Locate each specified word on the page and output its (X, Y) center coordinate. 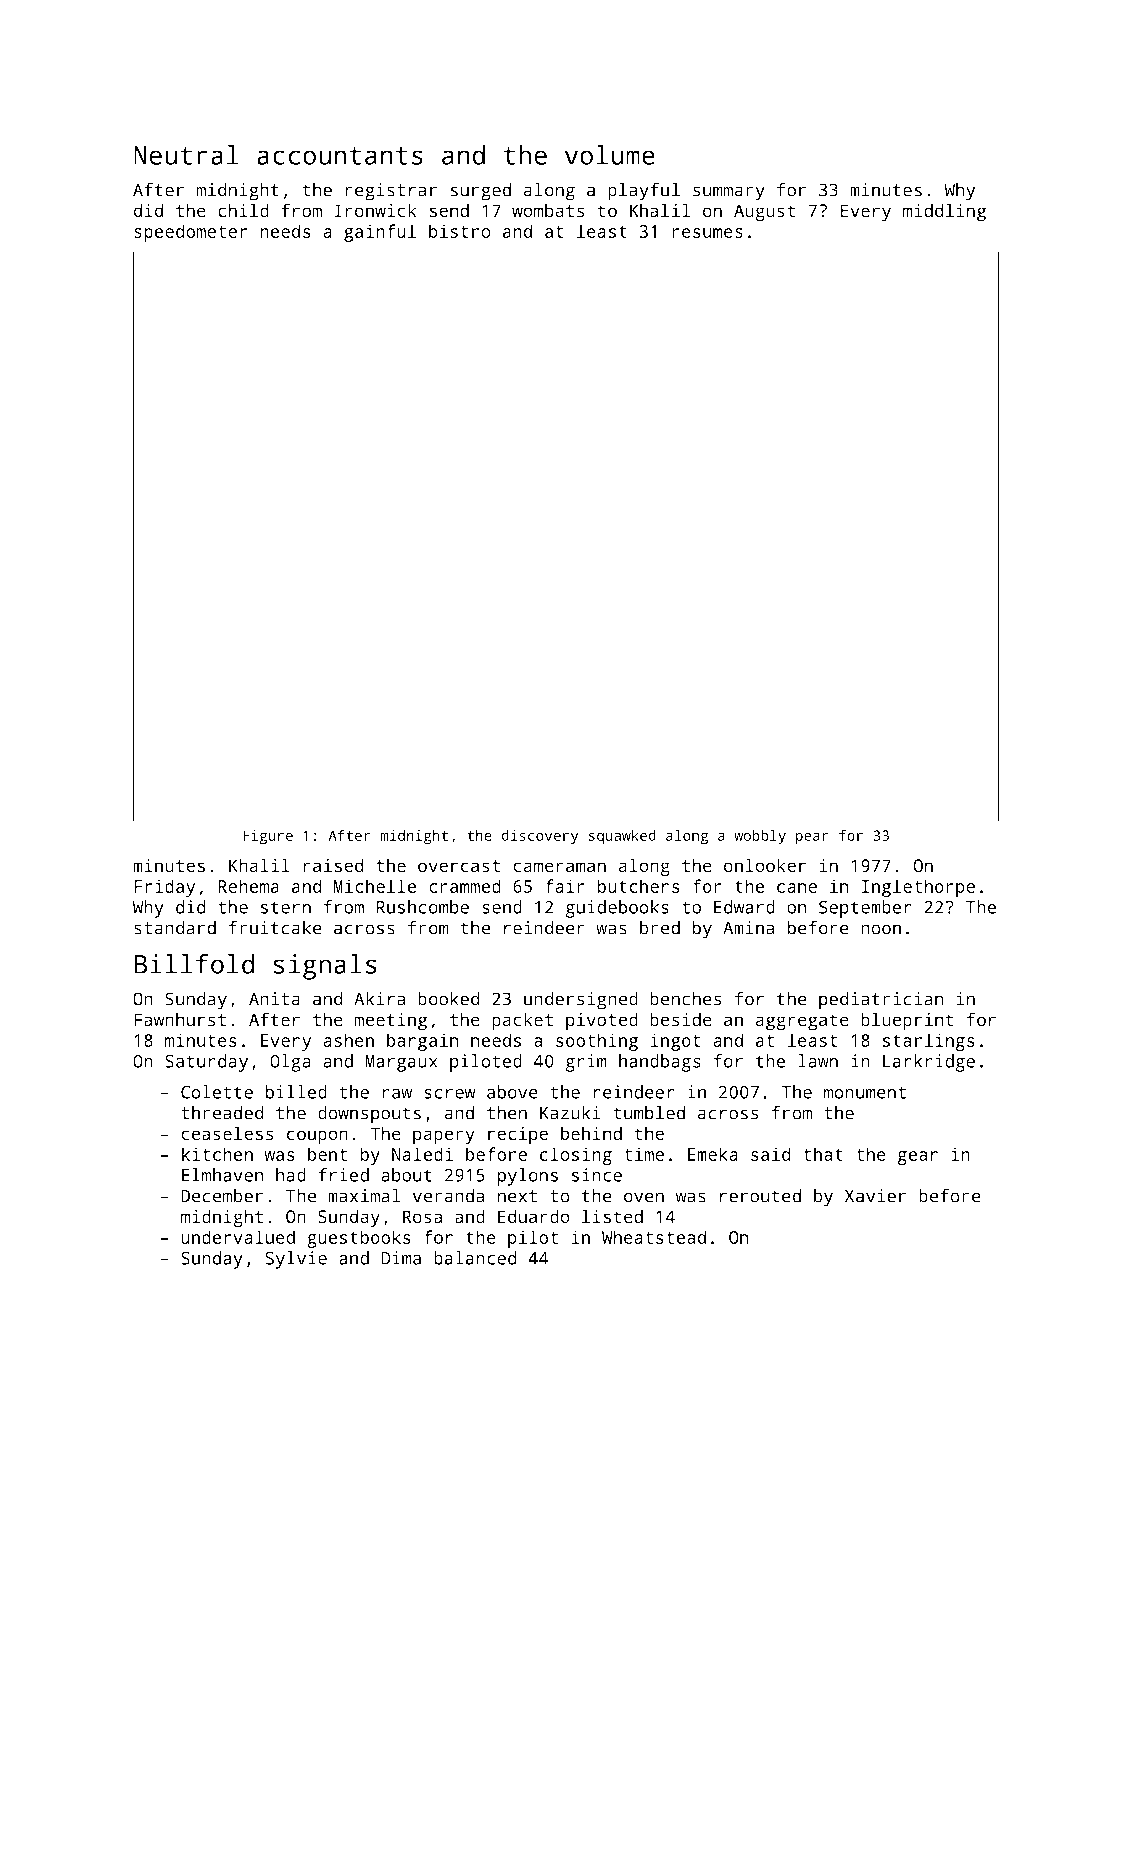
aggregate (802, 1022)
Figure (268, 837)
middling (944, 212)
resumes (707, 233)
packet (522, 1021)
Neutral (186, 155)
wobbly (760, 837)
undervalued (238, 1237)
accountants (340, 156)
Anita (274, 999)
